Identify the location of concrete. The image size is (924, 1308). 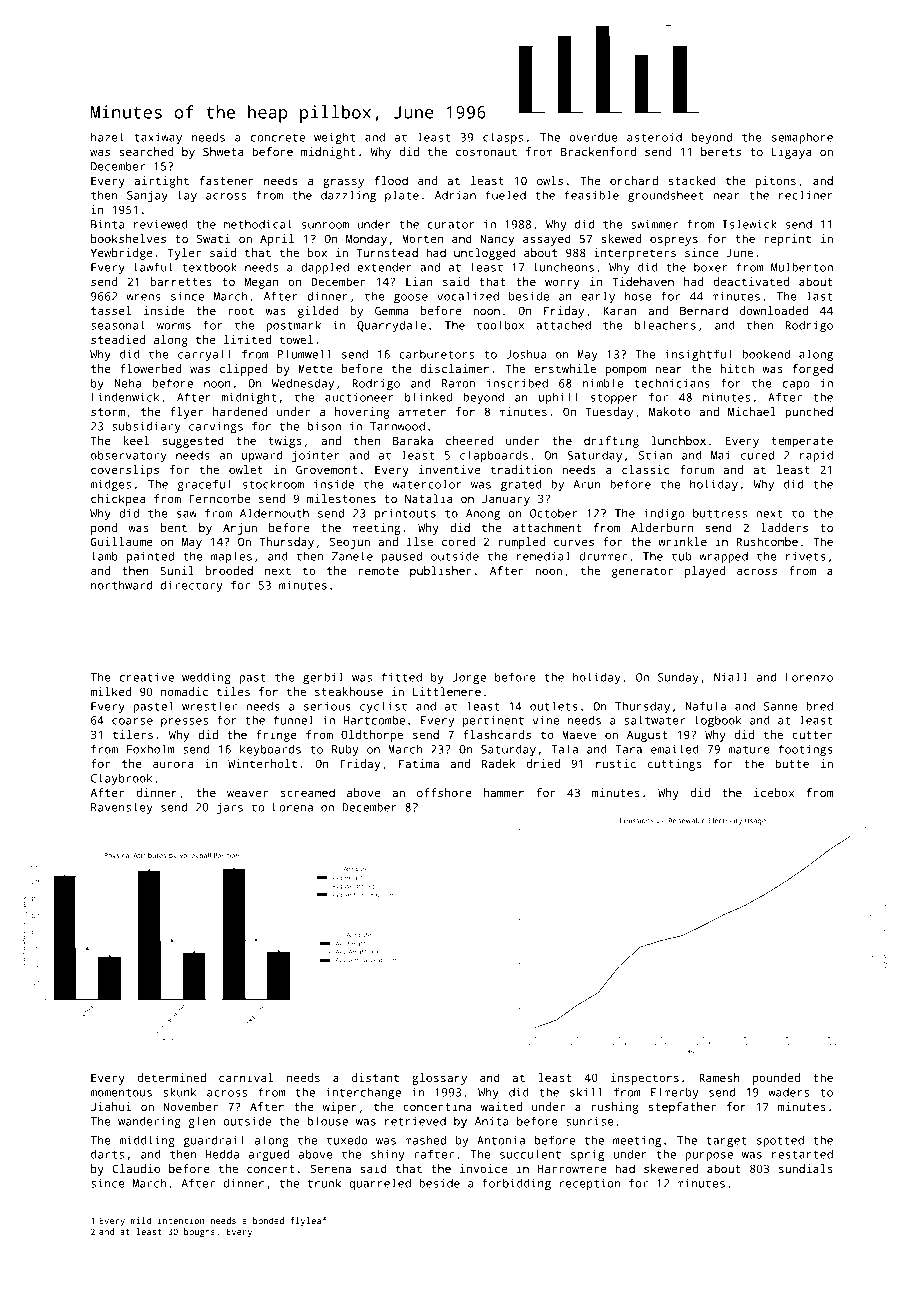
(278, 138).
